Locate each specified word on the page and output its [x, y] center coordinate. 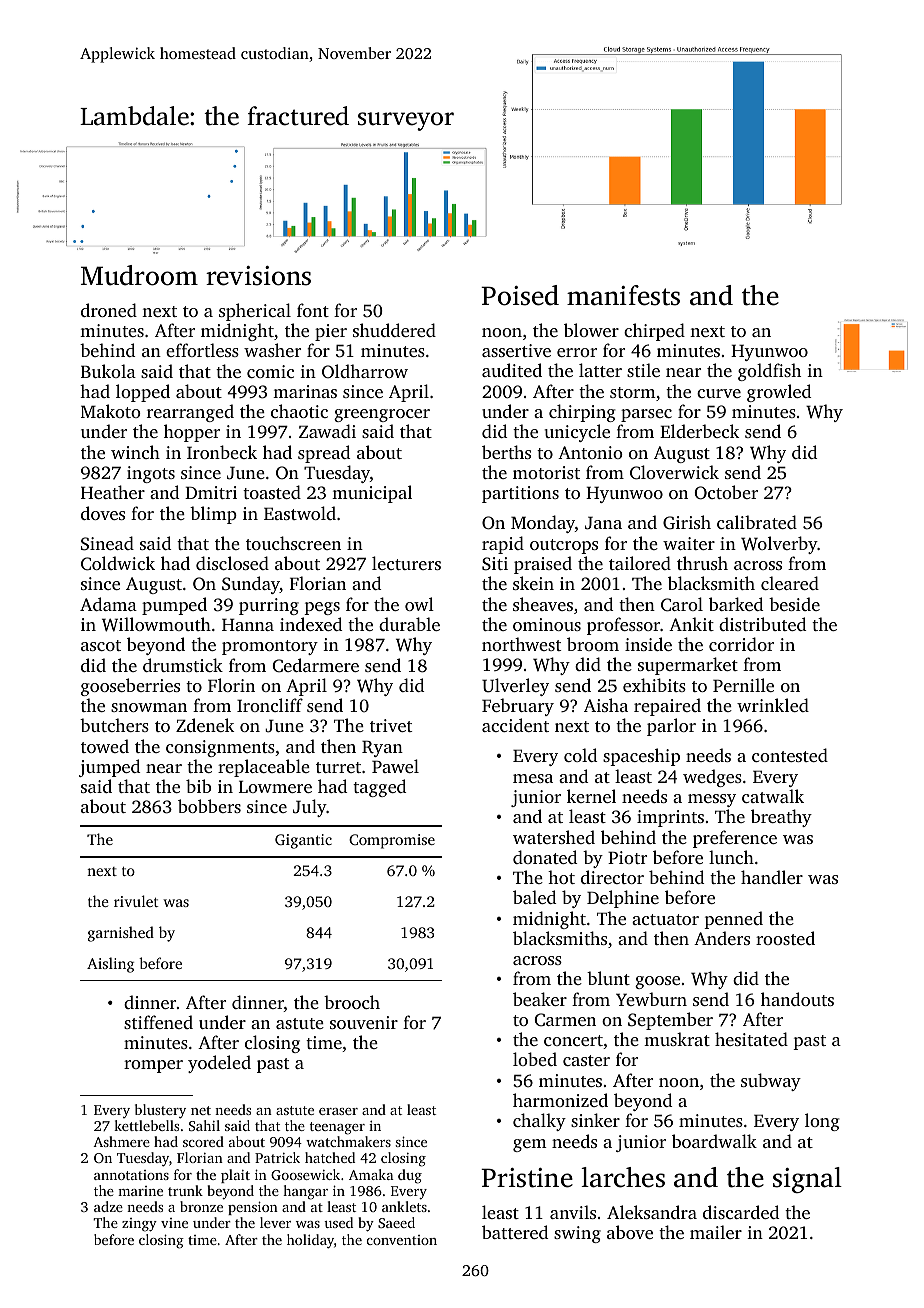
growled [779, 393]
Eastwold [300, 513]
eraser [338, 1111]
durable [409, 624]
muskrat [677, 1039]
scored [203, 1141]
